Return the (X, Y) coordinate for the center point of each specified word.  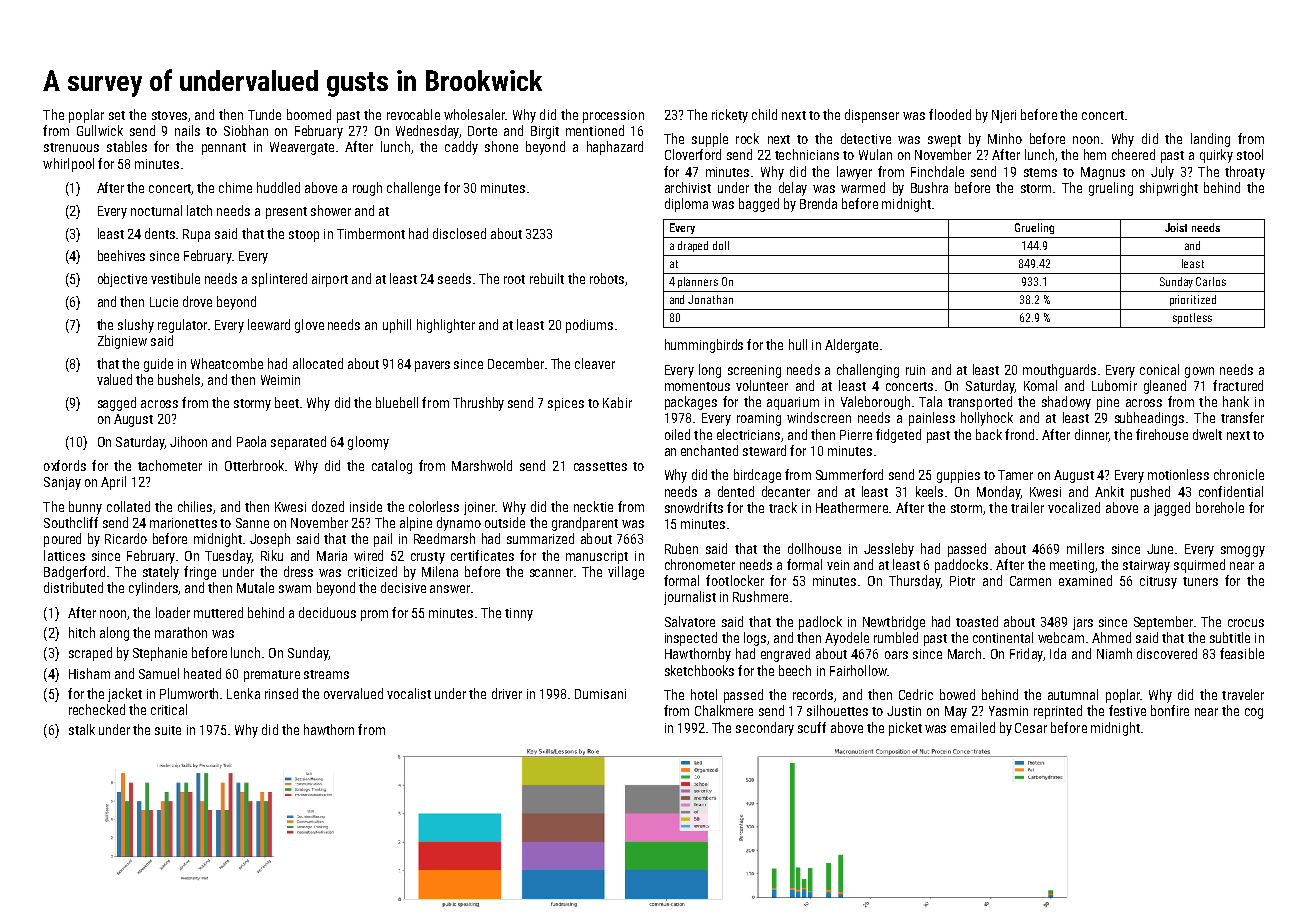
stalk (82, 729)
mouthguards (1059, 371)
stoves (169, 115)
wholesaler (474, 114)
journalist (690, 598)
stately (161, 573)
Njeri (1004, 116)
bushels (179, 379)
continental (1003, 637)
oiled (677, 434)
